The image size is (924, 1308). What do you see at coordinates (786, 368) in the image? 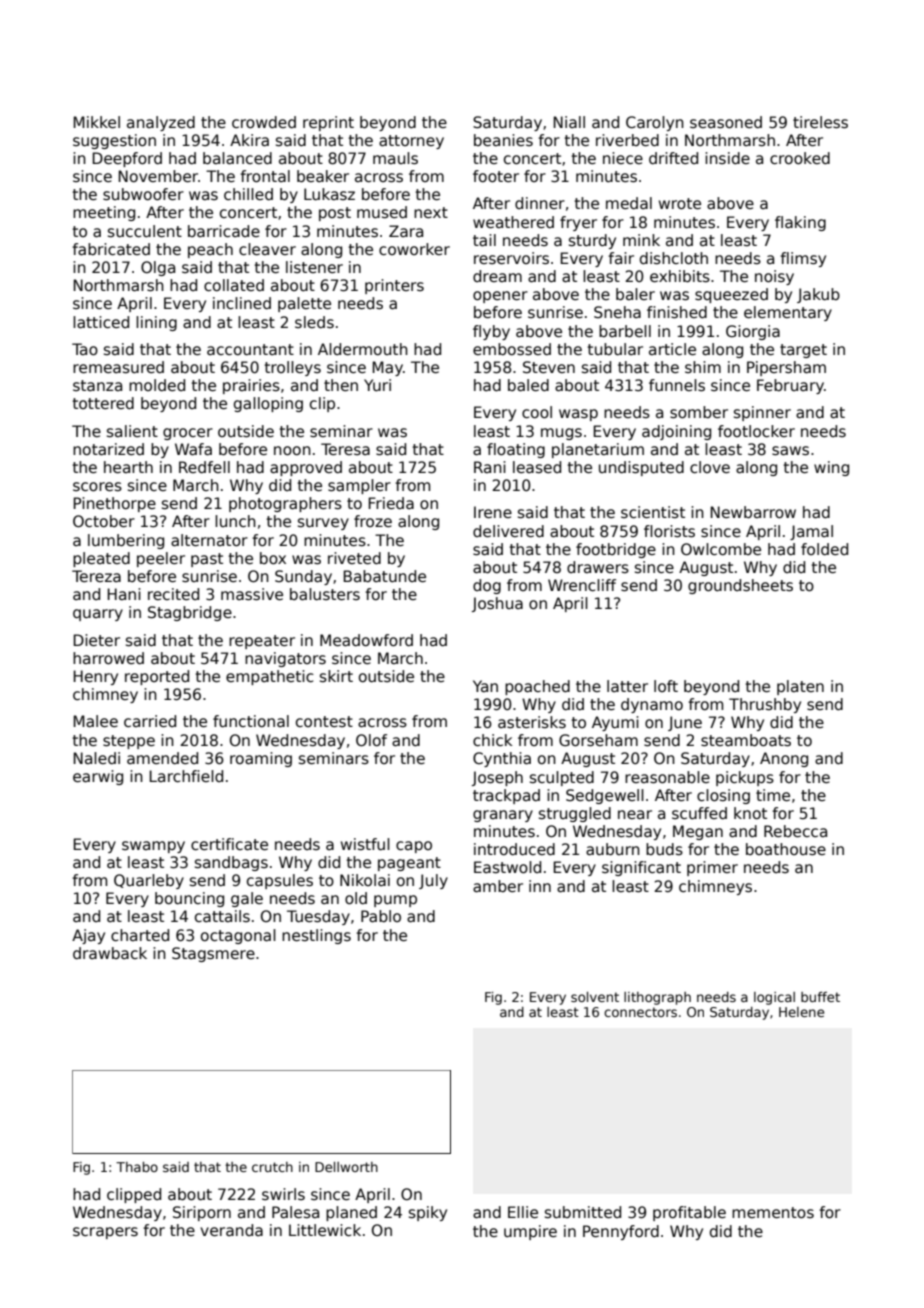
I see `Pipersham` at bounding box center [786, 368].
